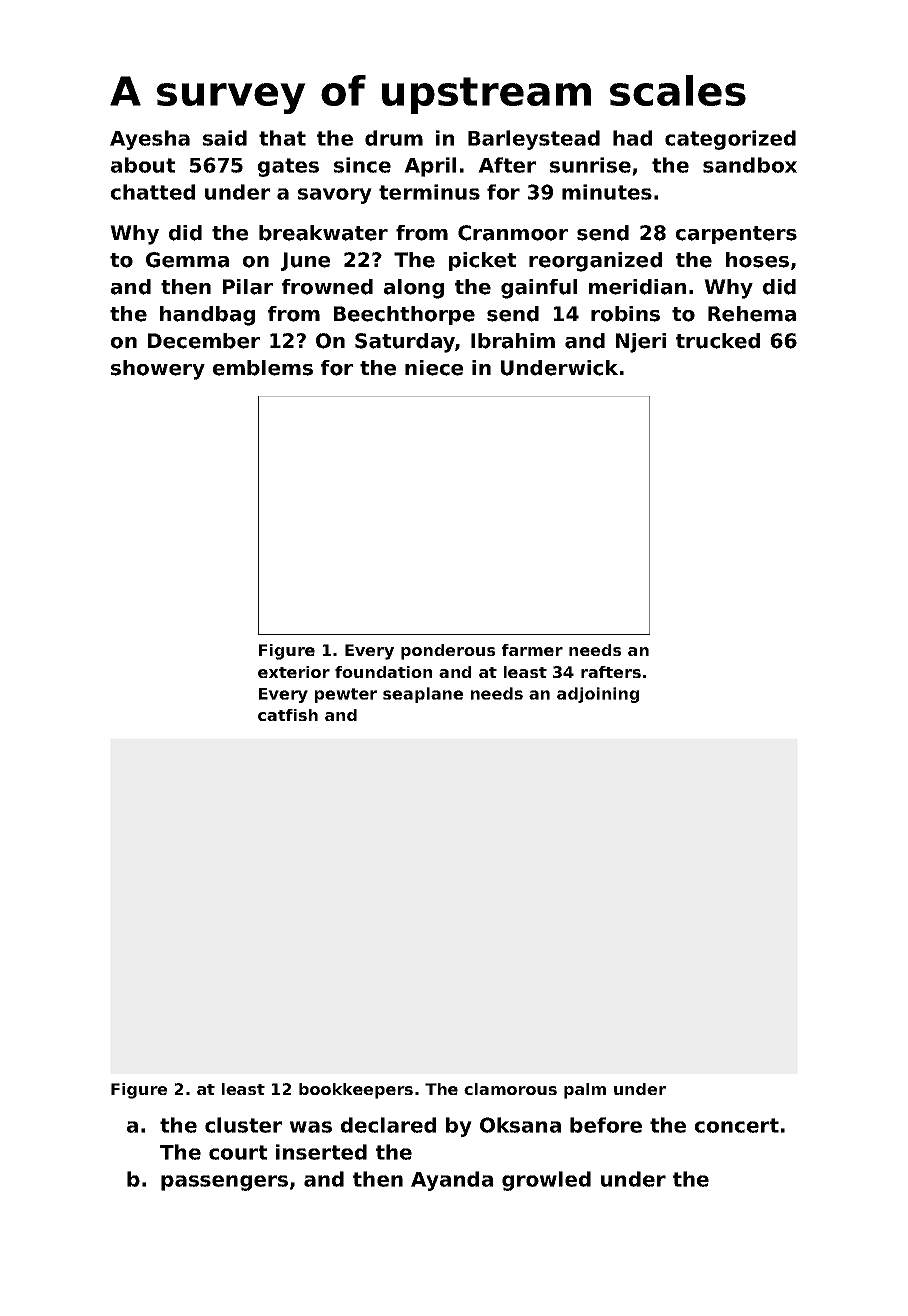 The width and height of the screenshot is (908, 1316). I want to click on passengers, so click(224, 1183).
